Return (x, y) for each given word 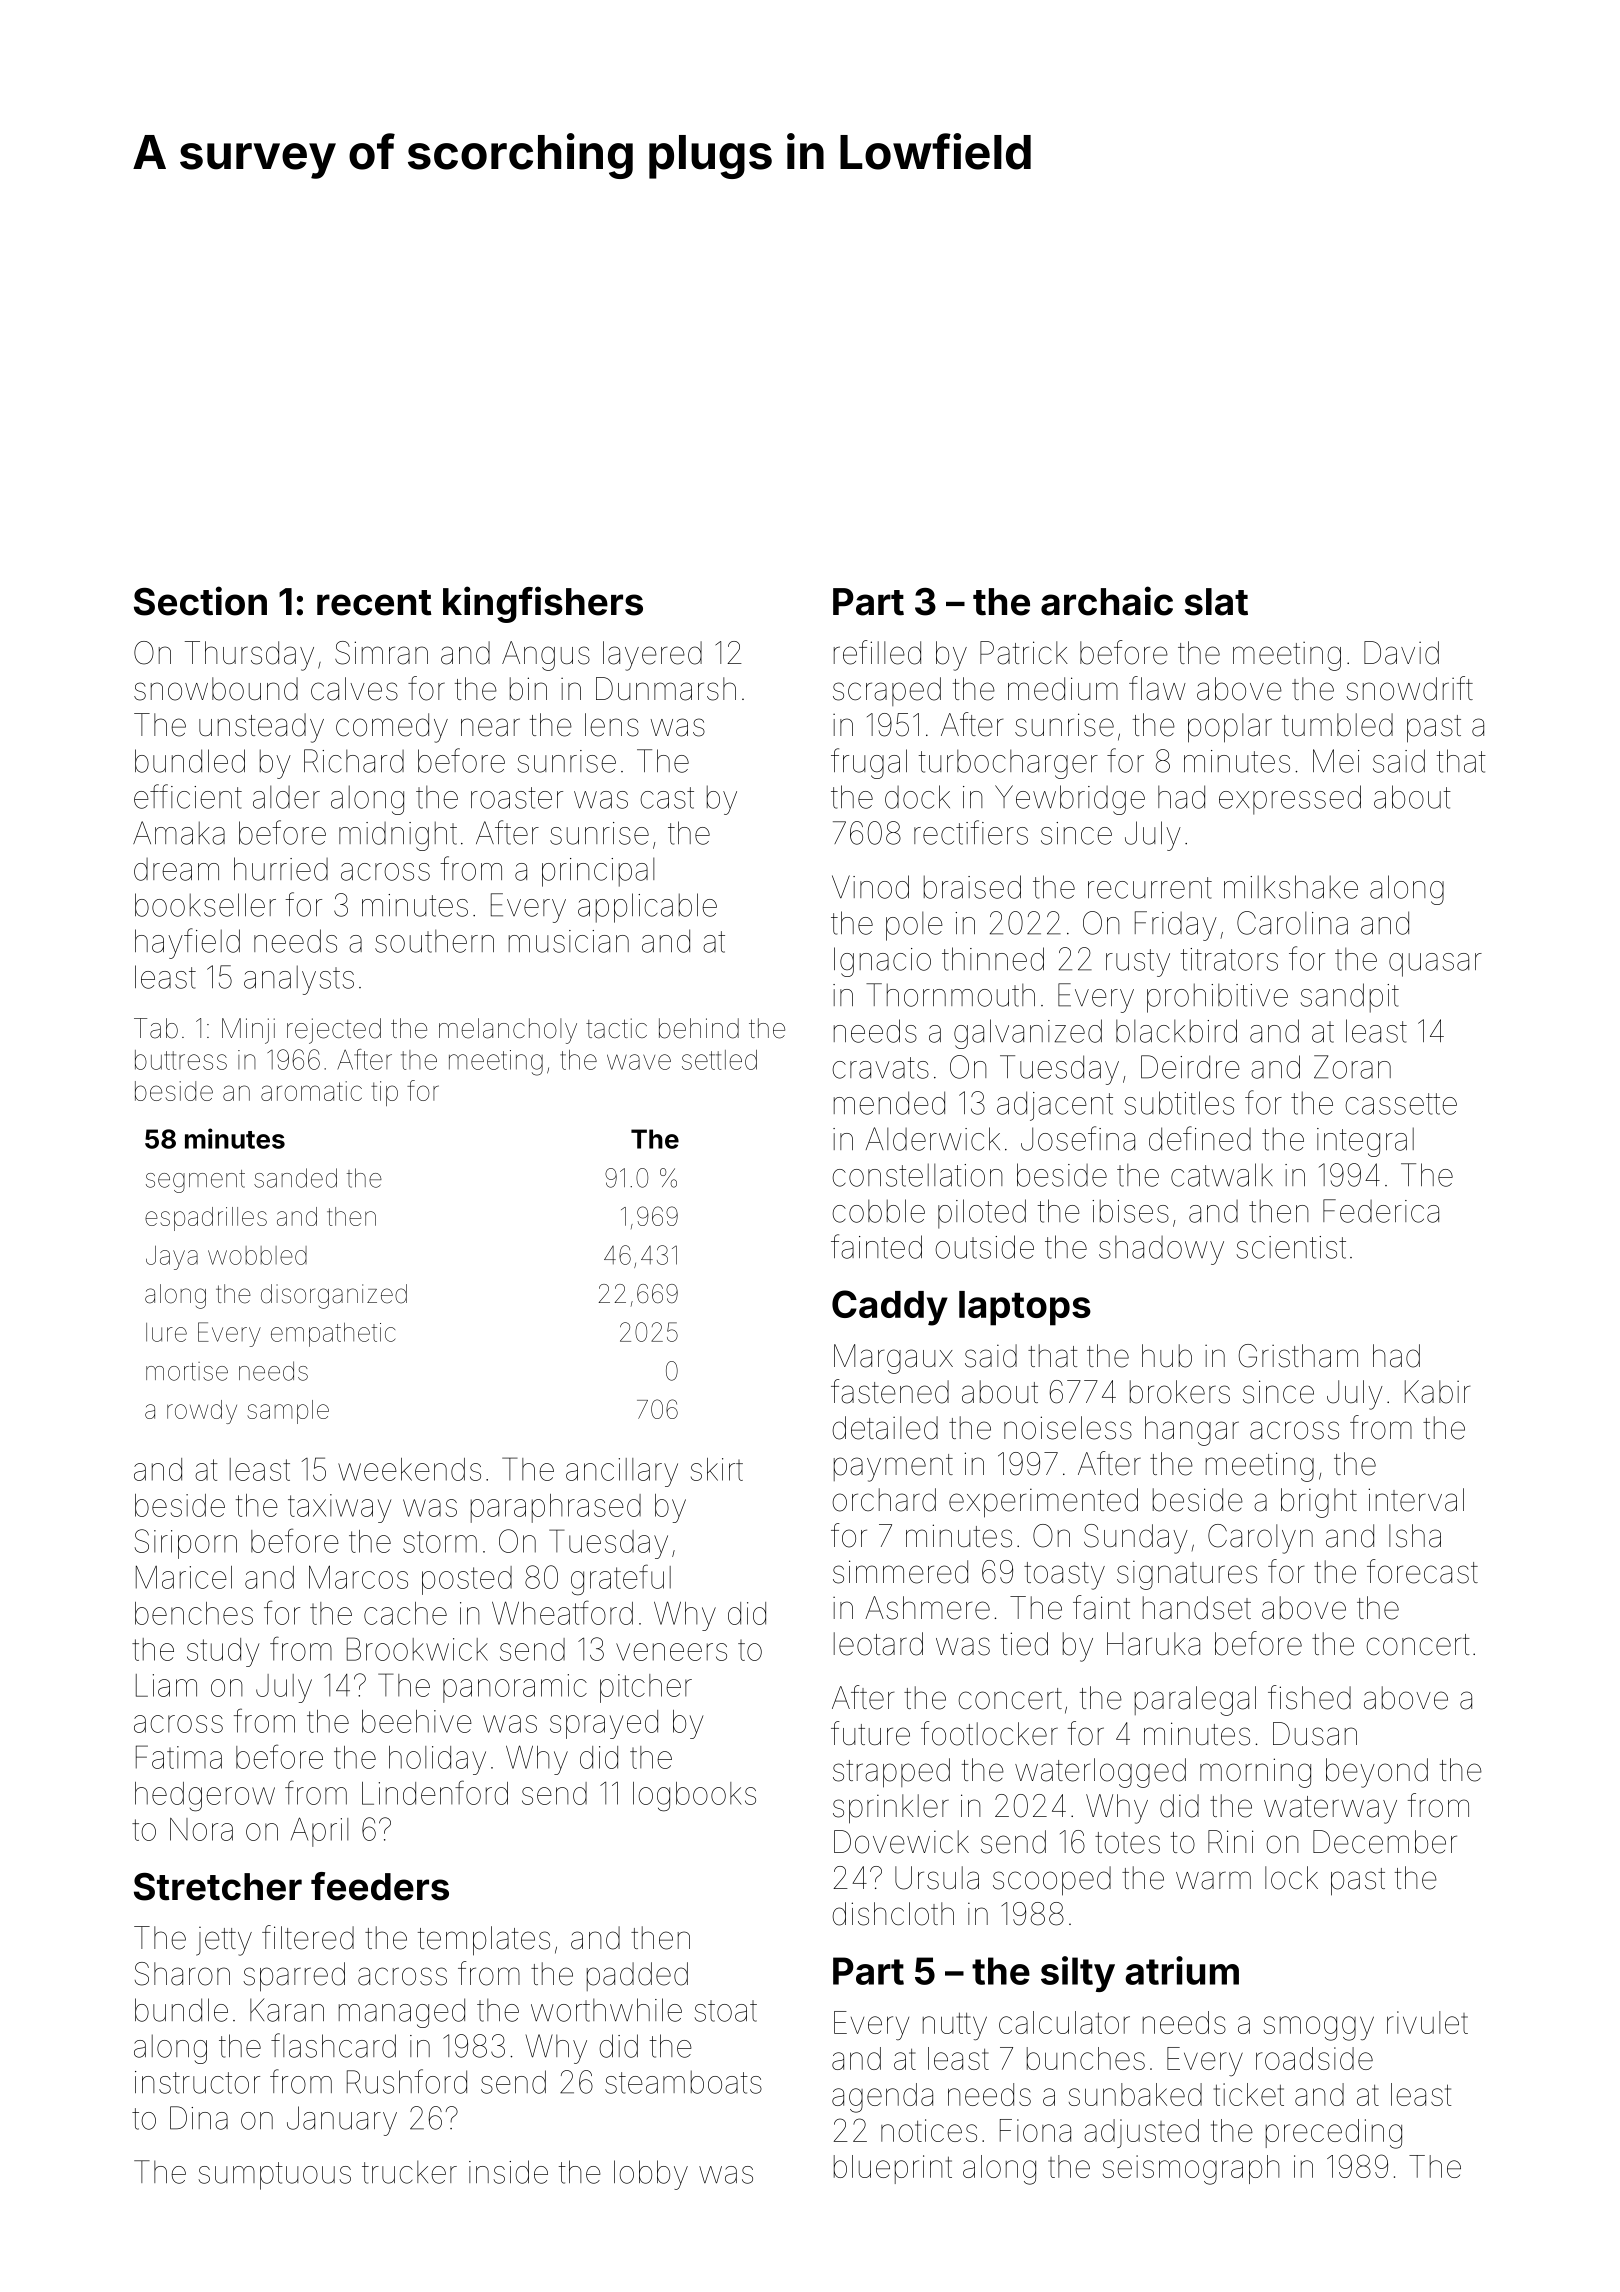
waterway (1330, 1810)
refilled (877, 652)
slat (1216, 602)
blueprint (893, 2169)
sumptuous (275, 2176)
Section (200, 601)
